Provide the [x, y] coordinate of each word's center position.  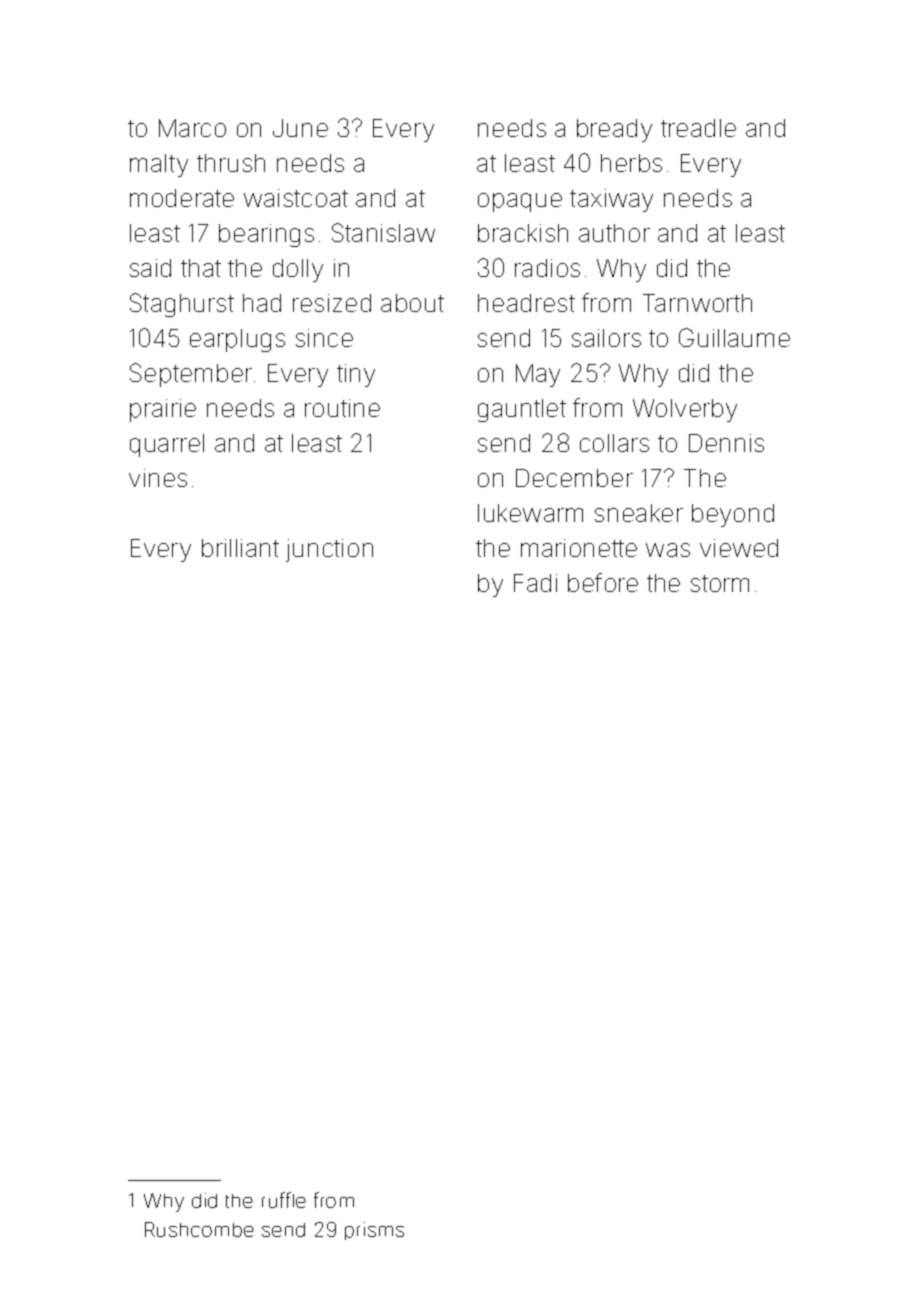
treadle [698, 128]
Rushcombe [199, 1229]
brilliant [240, 548]
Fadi [535, 583]
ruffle [284, 1200]
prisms [374, 1231]
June [300, 128]
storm [720, 583]
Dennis [726, 443]
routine [342, 408]
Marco [192, 128]
